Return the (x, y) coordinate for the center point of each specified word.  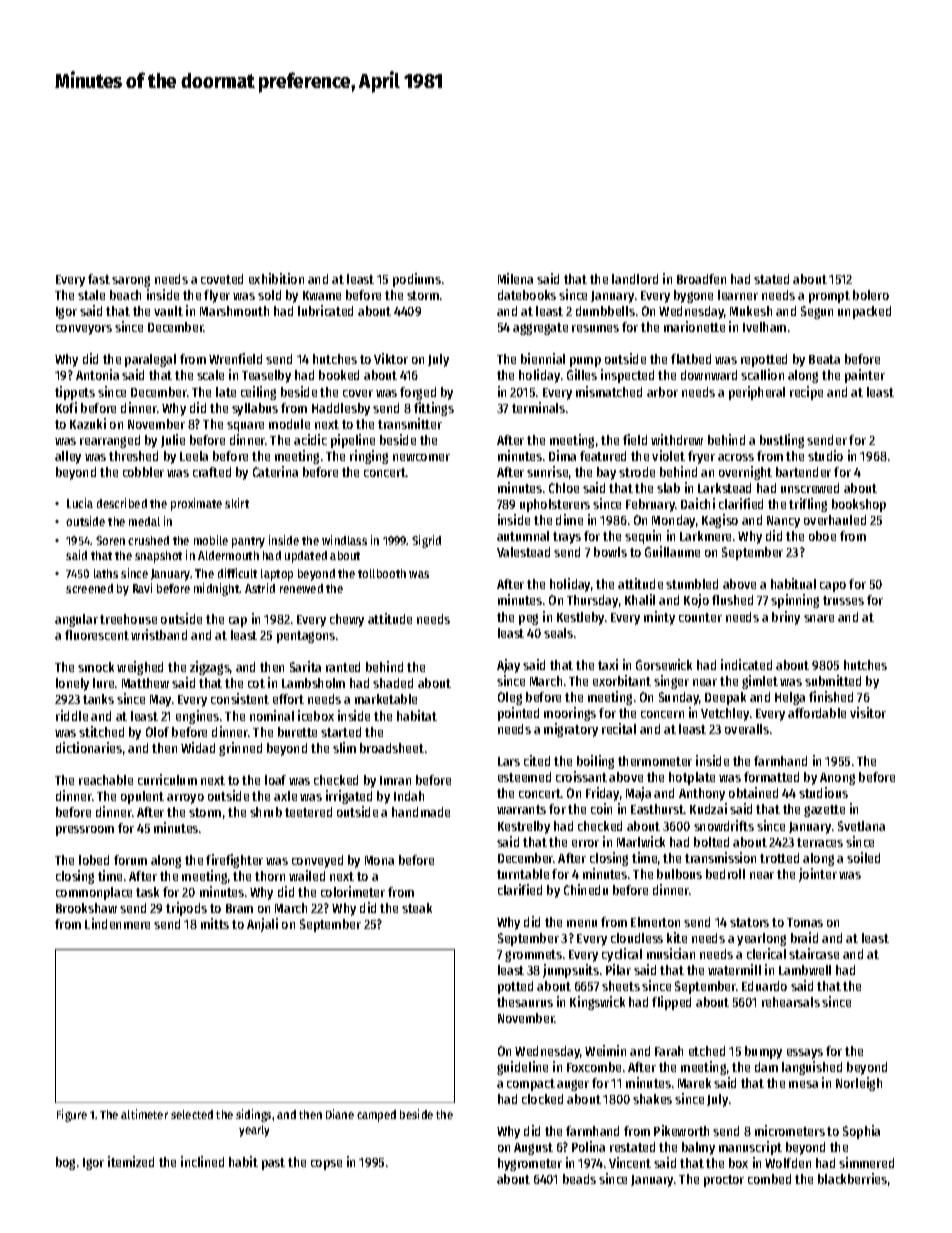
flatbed (691, 359)
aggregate (540, 329)
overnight (745, 473)
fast (99, 279)
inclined (202, 1161)
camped (376, 1116)
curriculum (167, 779)
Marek (694, 1083)
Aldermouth (228, 555)
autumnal (523, 536)
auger (573, 1085)
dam (766, 1067)
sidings (253, 1115)
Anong (837, 779)
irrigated (349, 797)
